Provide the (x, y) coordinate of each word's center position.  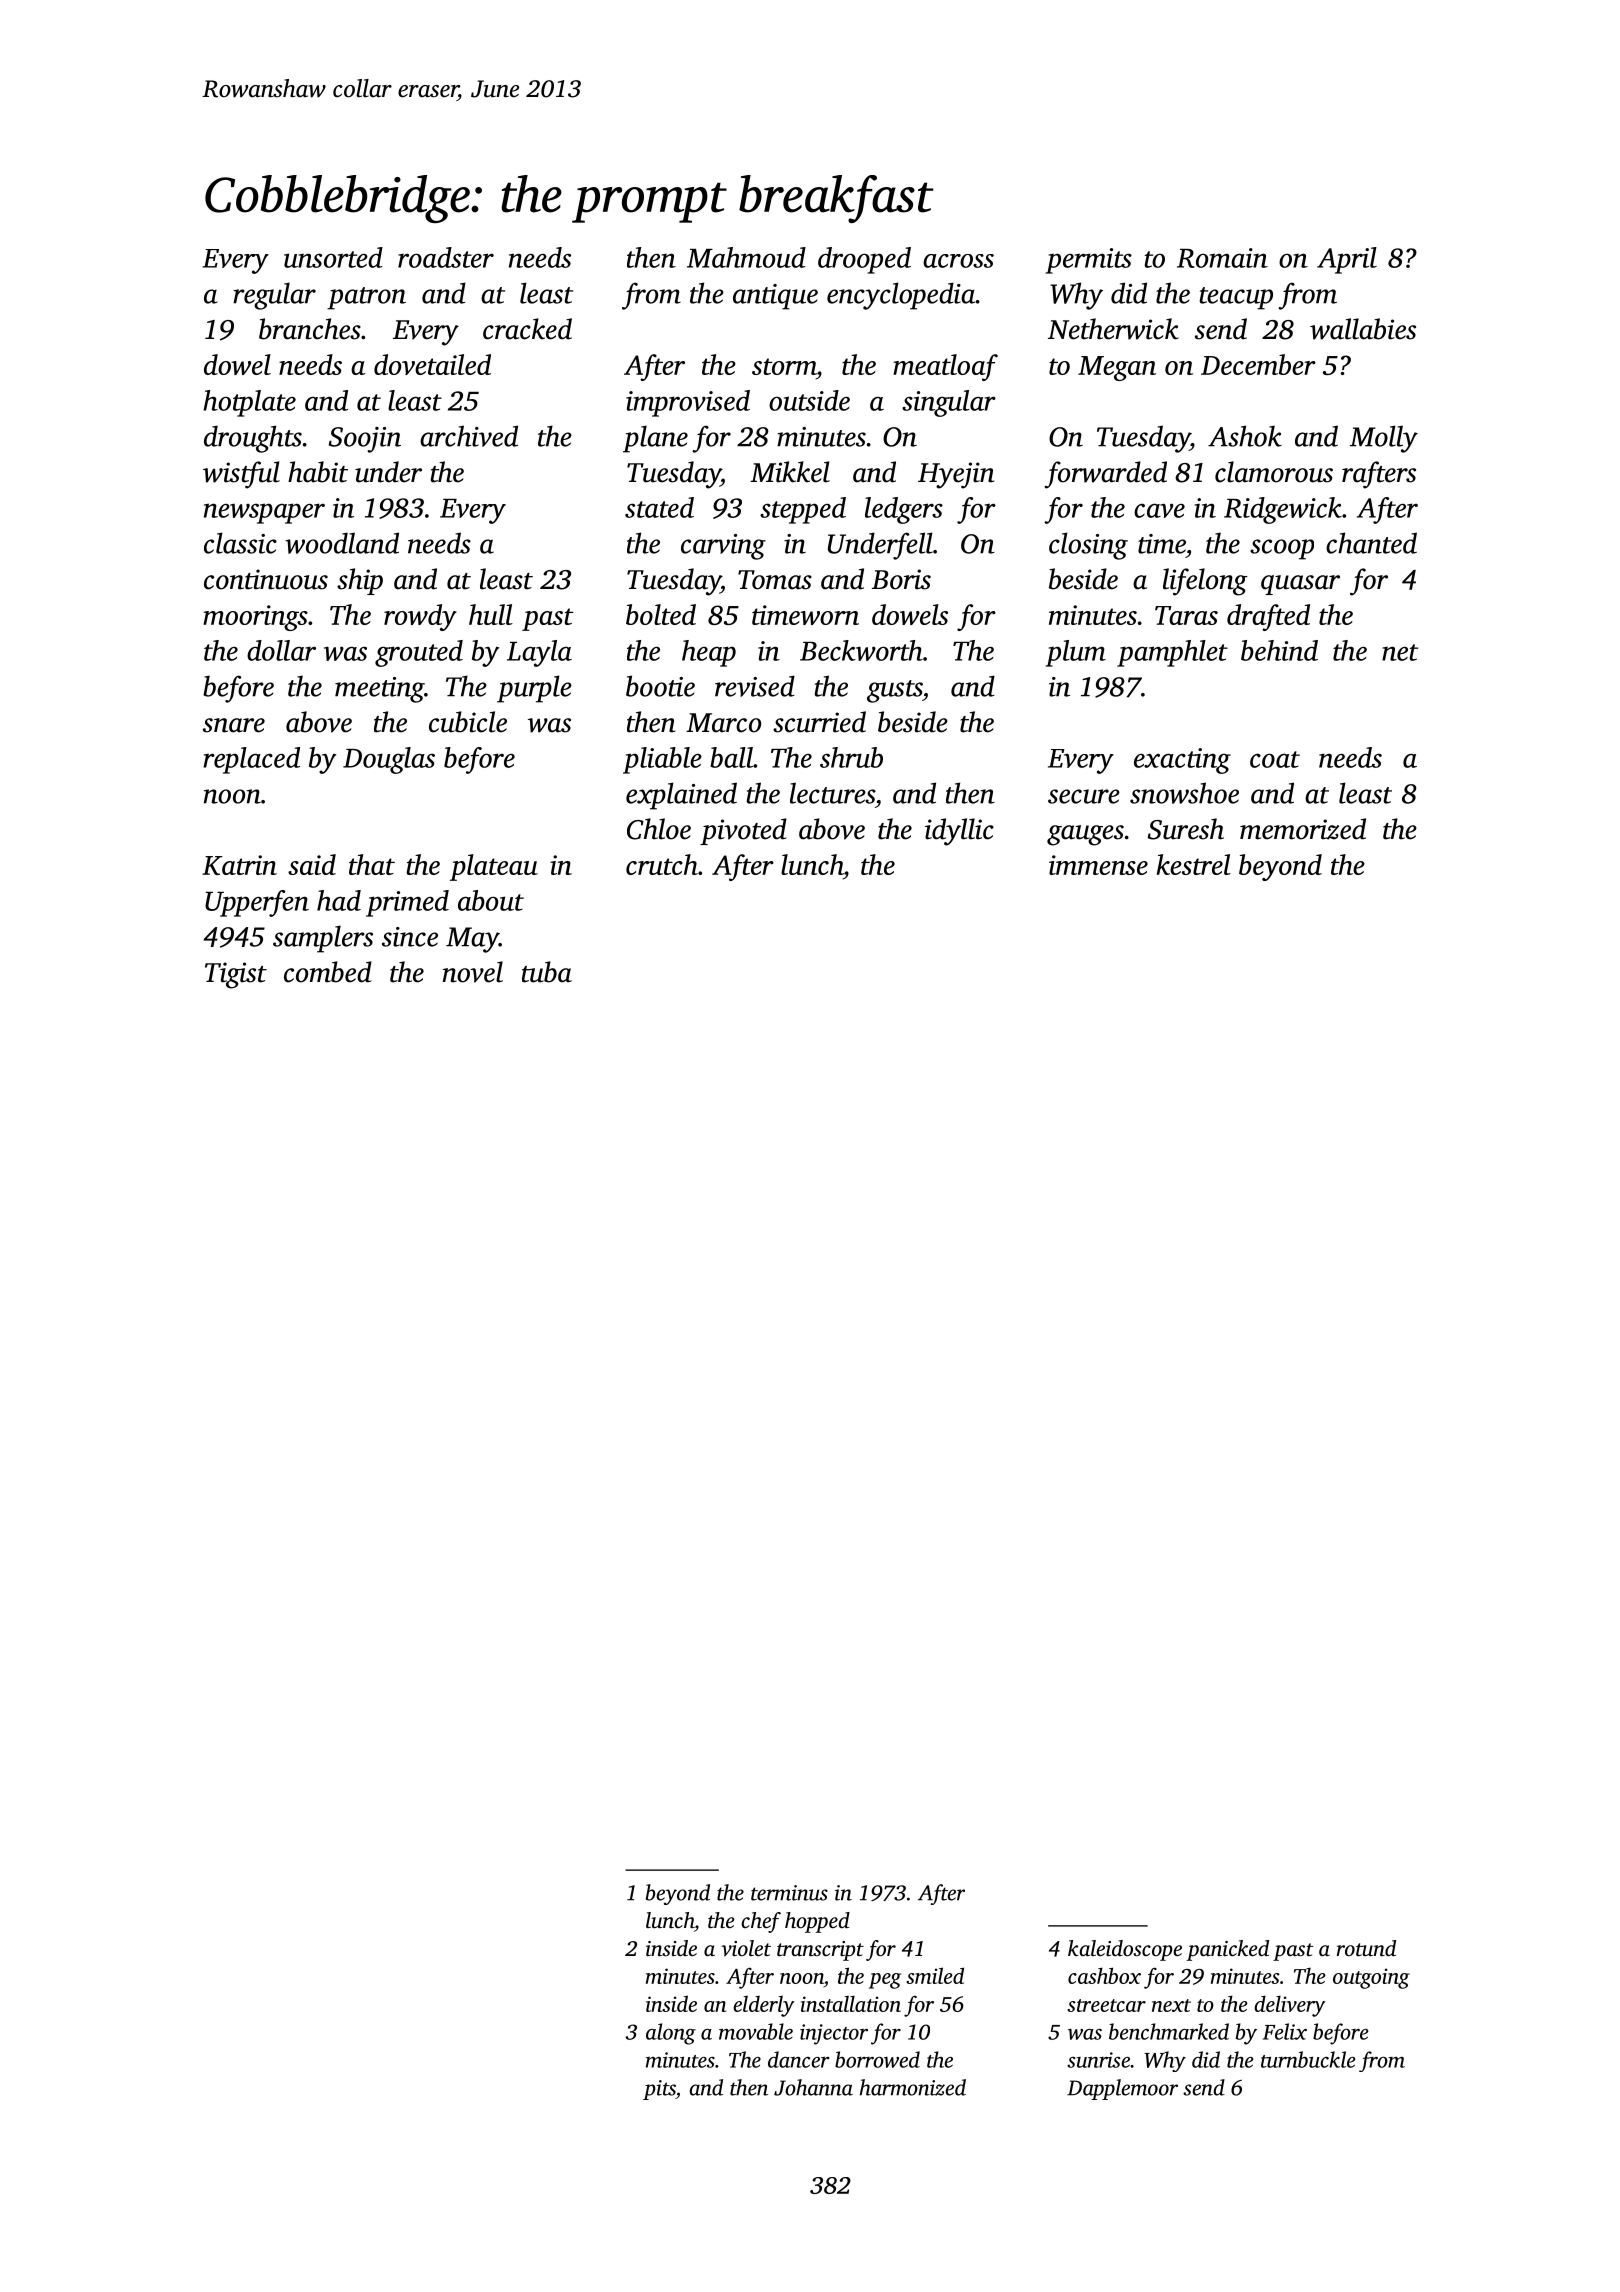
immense (1098, 865)
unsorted (333, 257)
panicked (1227, 1950)
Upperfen (257, 903)
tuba (547, 972)
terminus (789, 1893)
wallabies (1363, 329)
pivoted (743, 831)
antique (775, 297)
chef (761, 1922)
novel (472, 972)
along (671, 2034)
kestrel (1194, 864)
